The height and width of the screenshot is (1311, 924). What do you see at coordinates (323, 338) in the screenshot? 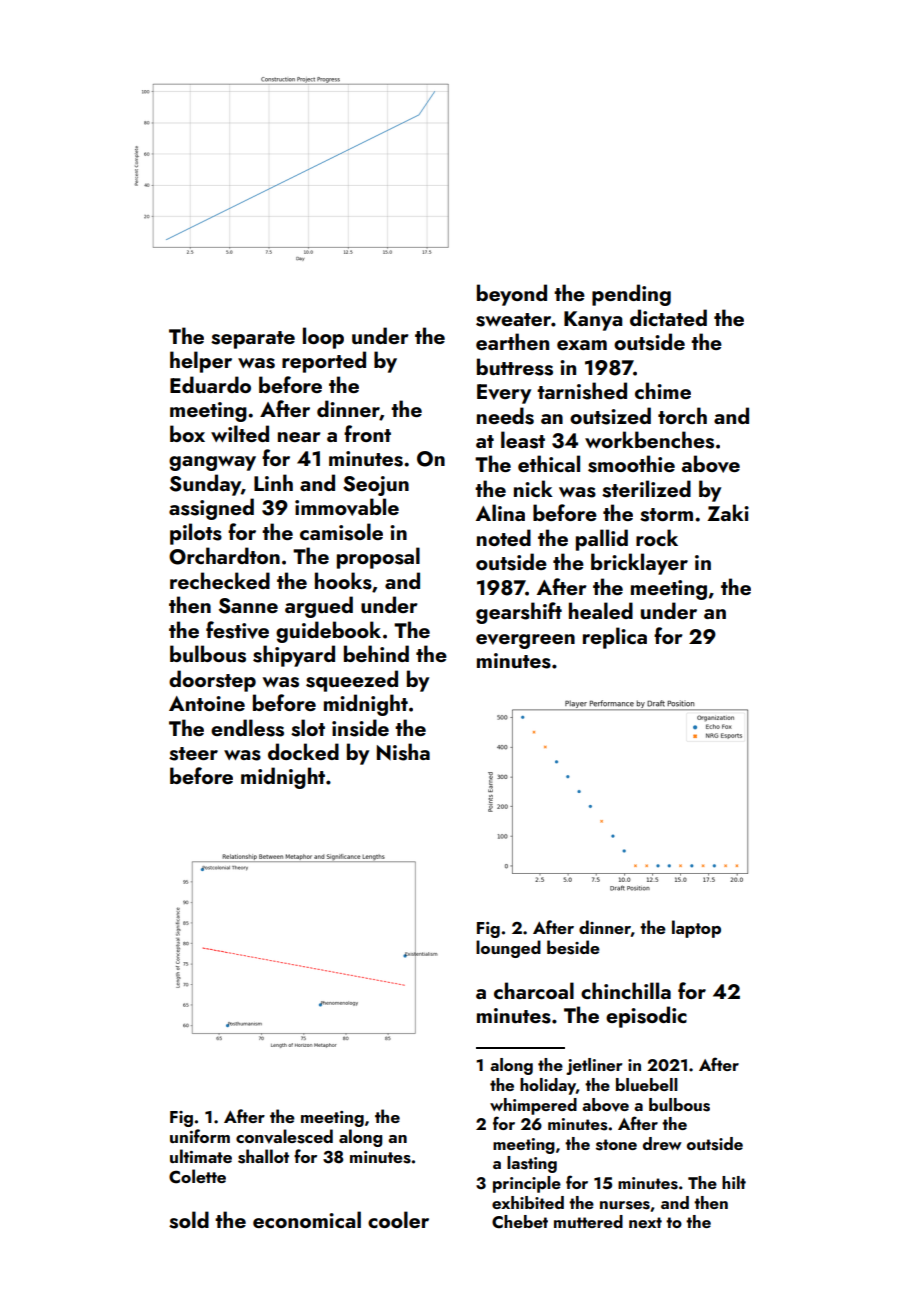
I see `loop` at bounding box center [323, 338].
